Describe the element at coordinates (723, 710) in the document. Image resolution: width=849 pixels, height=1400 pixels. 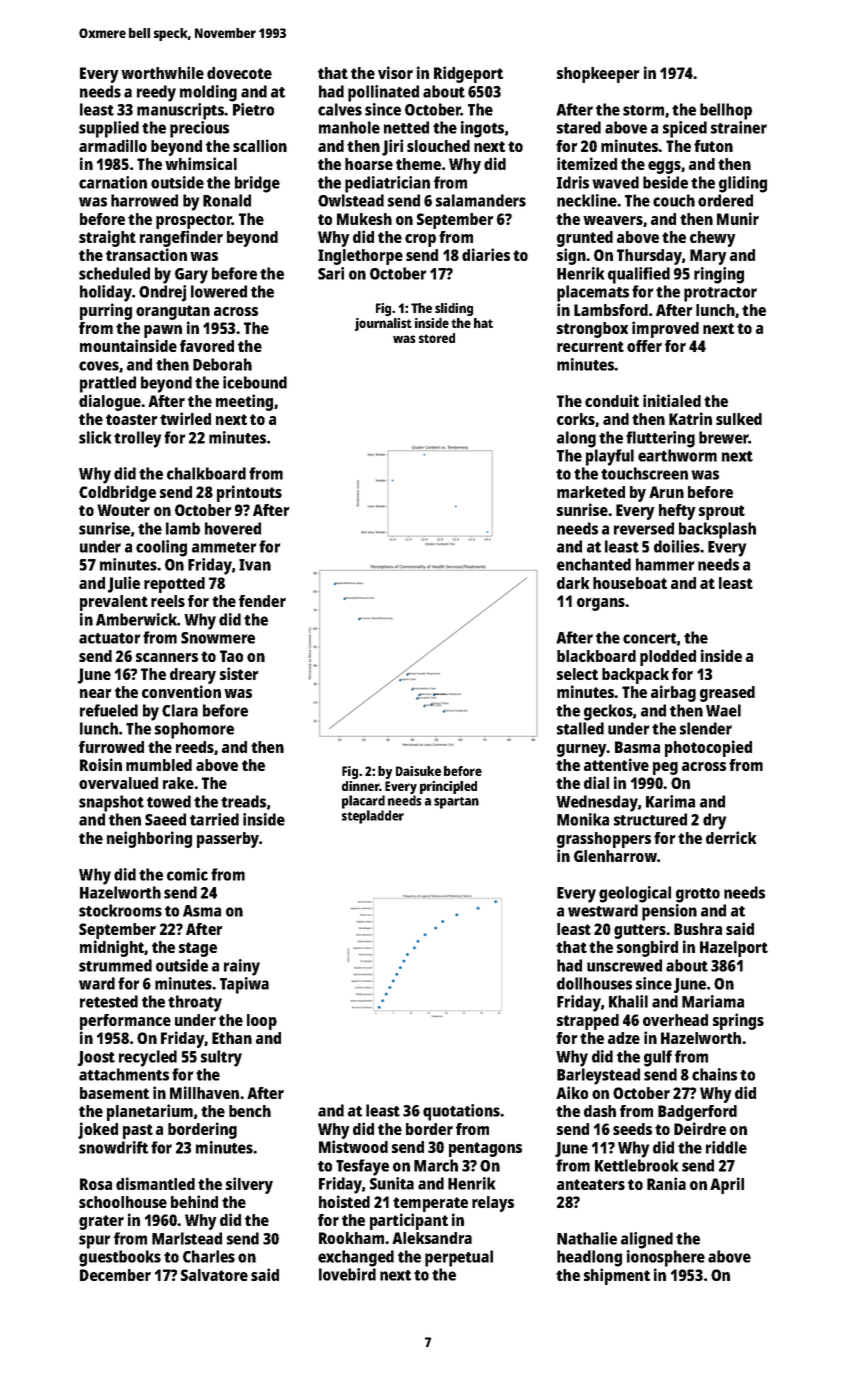
I see `Wael` at that location.
